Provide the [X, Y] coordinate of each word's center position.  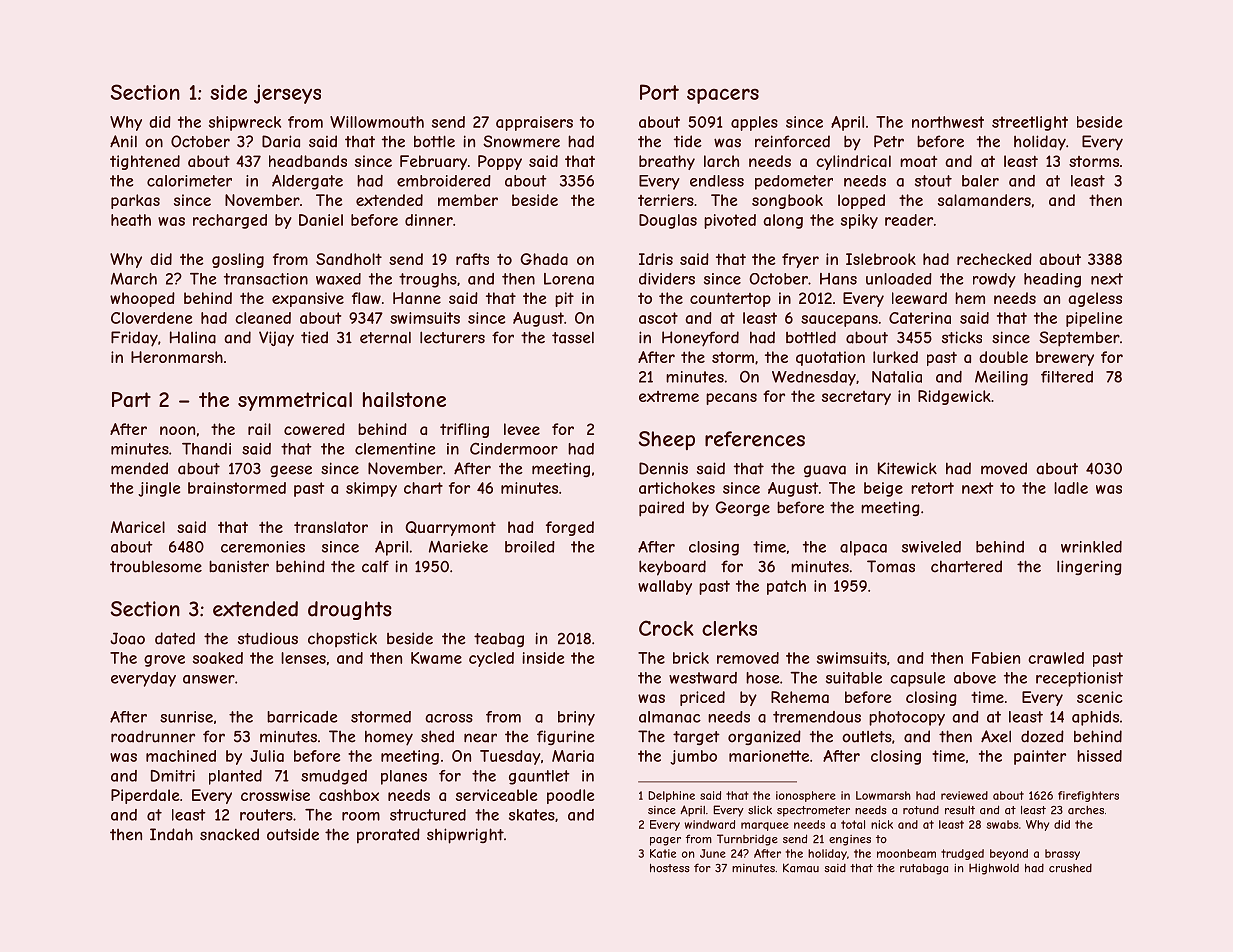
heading [1052, 280]
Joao [127, 638]
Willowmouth [377, 122]
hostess [670, 868]
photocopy [907, 718]
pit [564, 299]
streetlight [1030, 123]
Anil [123, 141]
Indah [171, 834]
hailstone [404, 400]
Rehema [800, 697]
